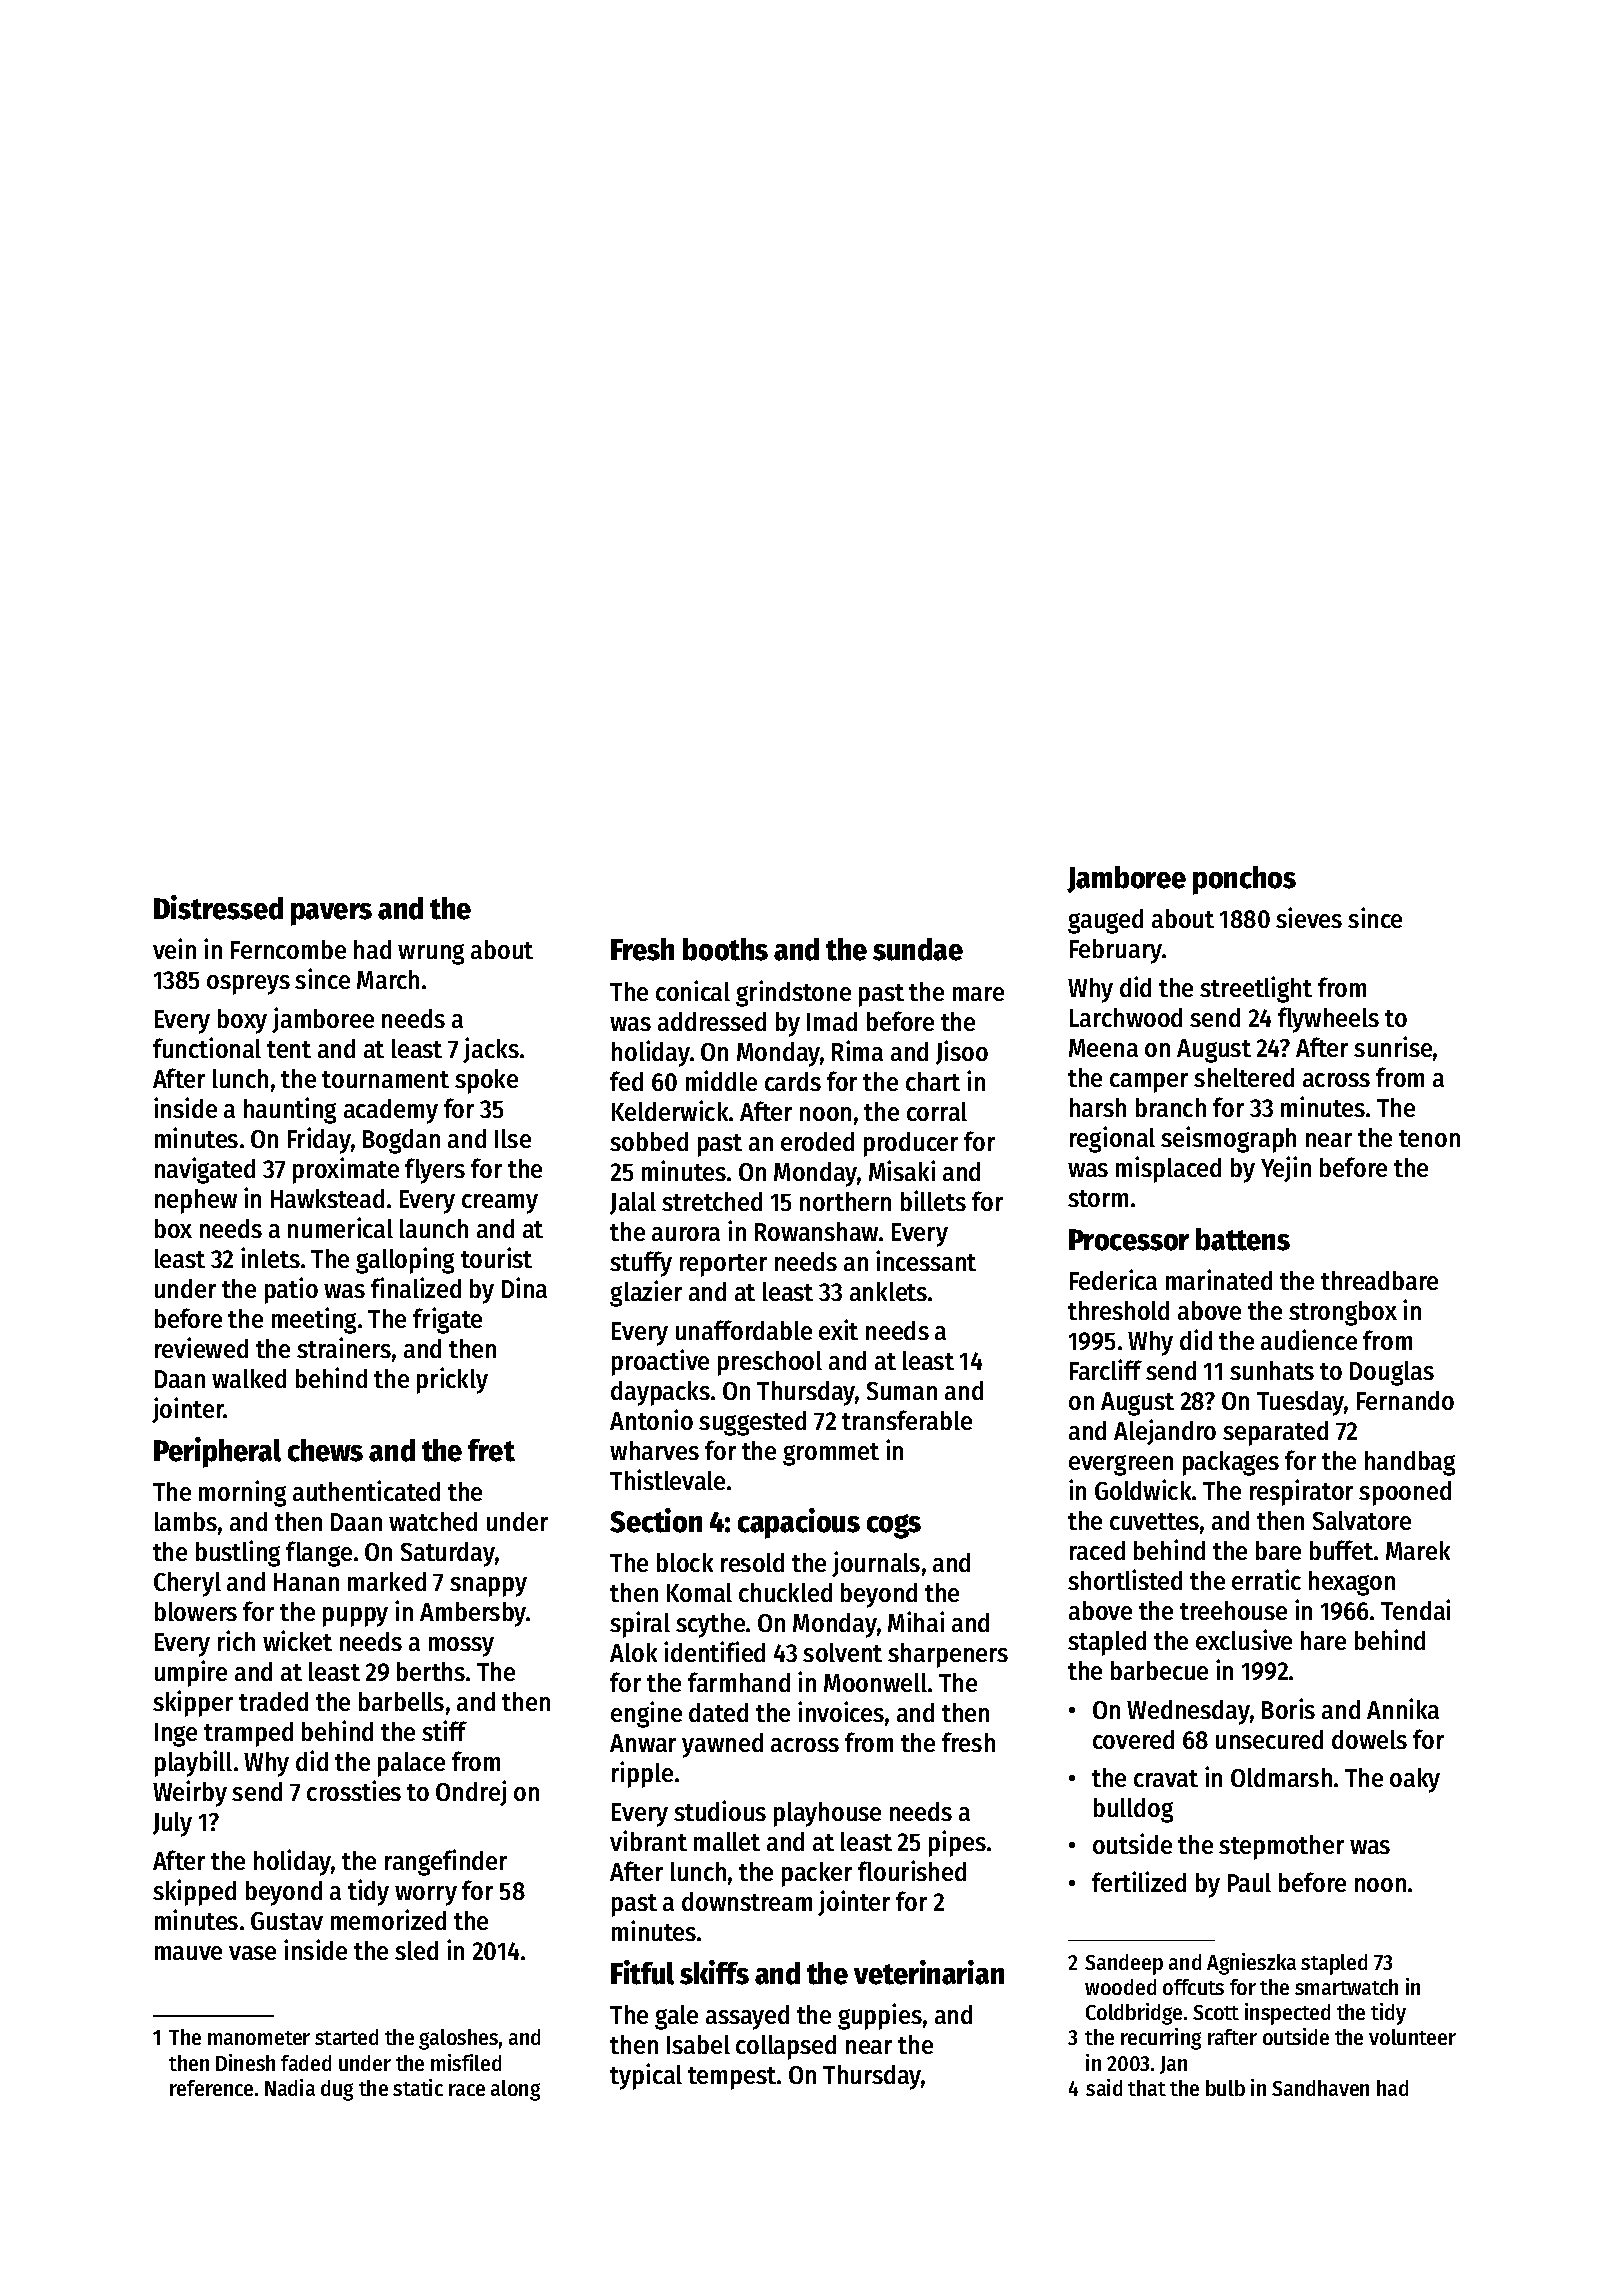 The width and height of the image is (1620, 2292). What do you see at coordinates (723, 1265) in the image?
I see `reporter` at bounding box center [723, 1265].
